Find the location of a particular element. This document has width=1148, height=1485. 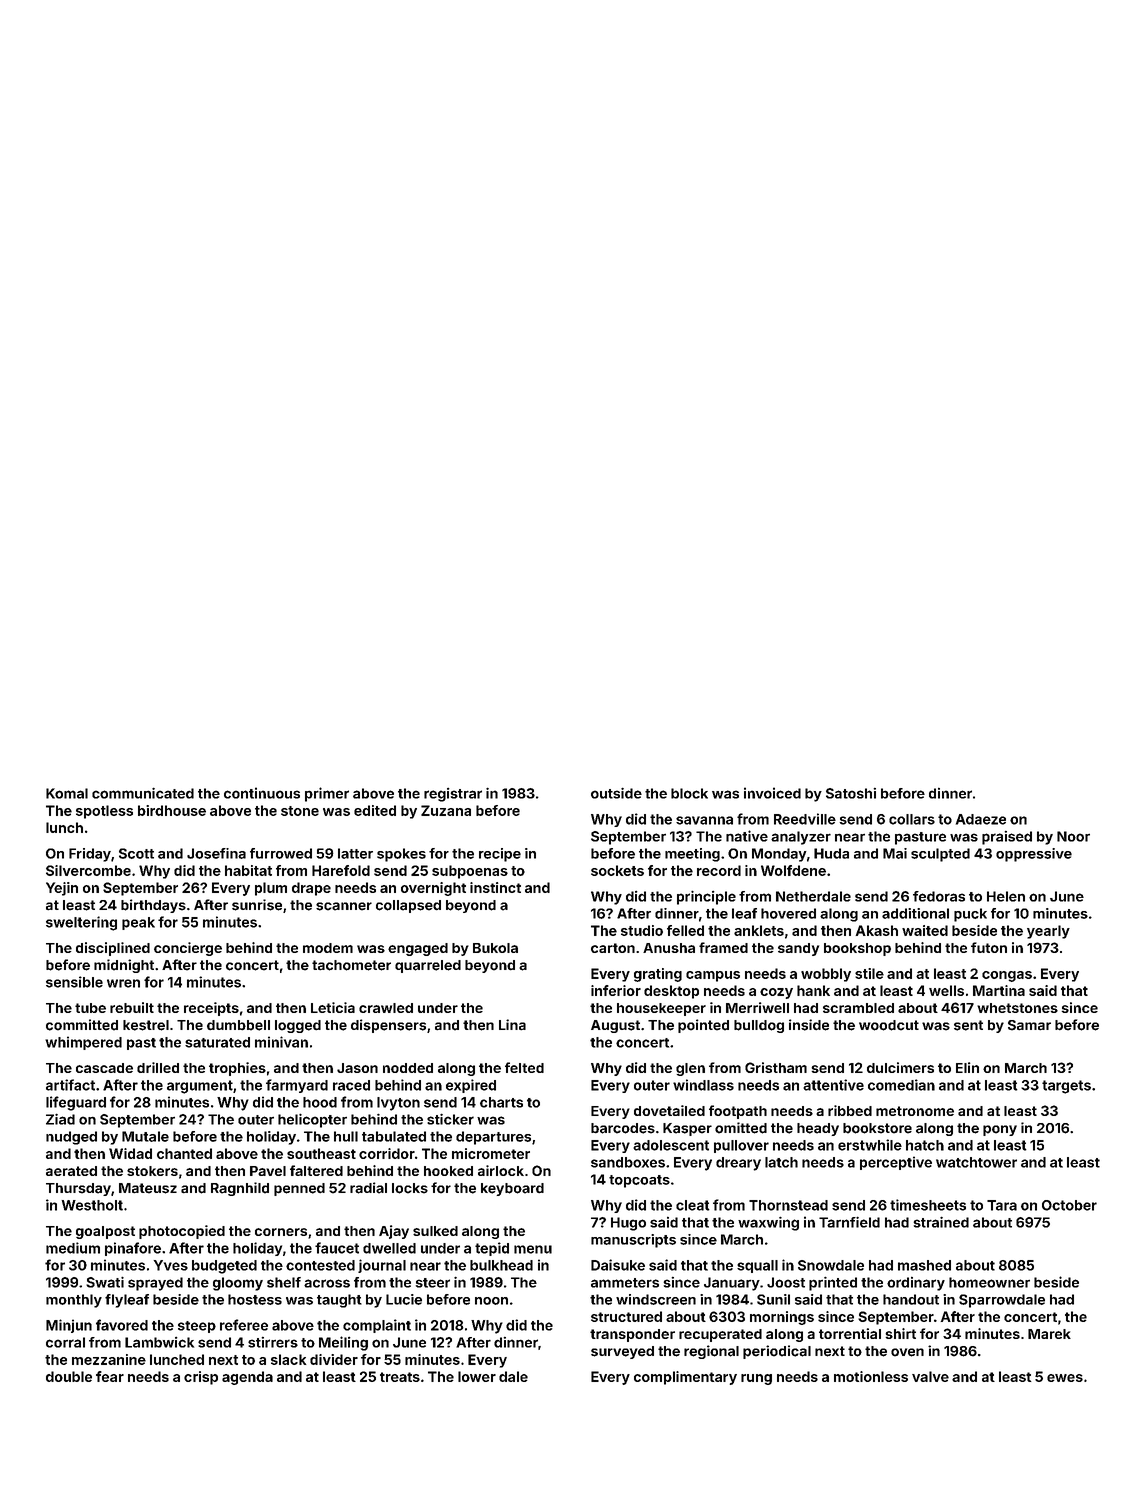

continuous is located at coordinates (262, 793).
